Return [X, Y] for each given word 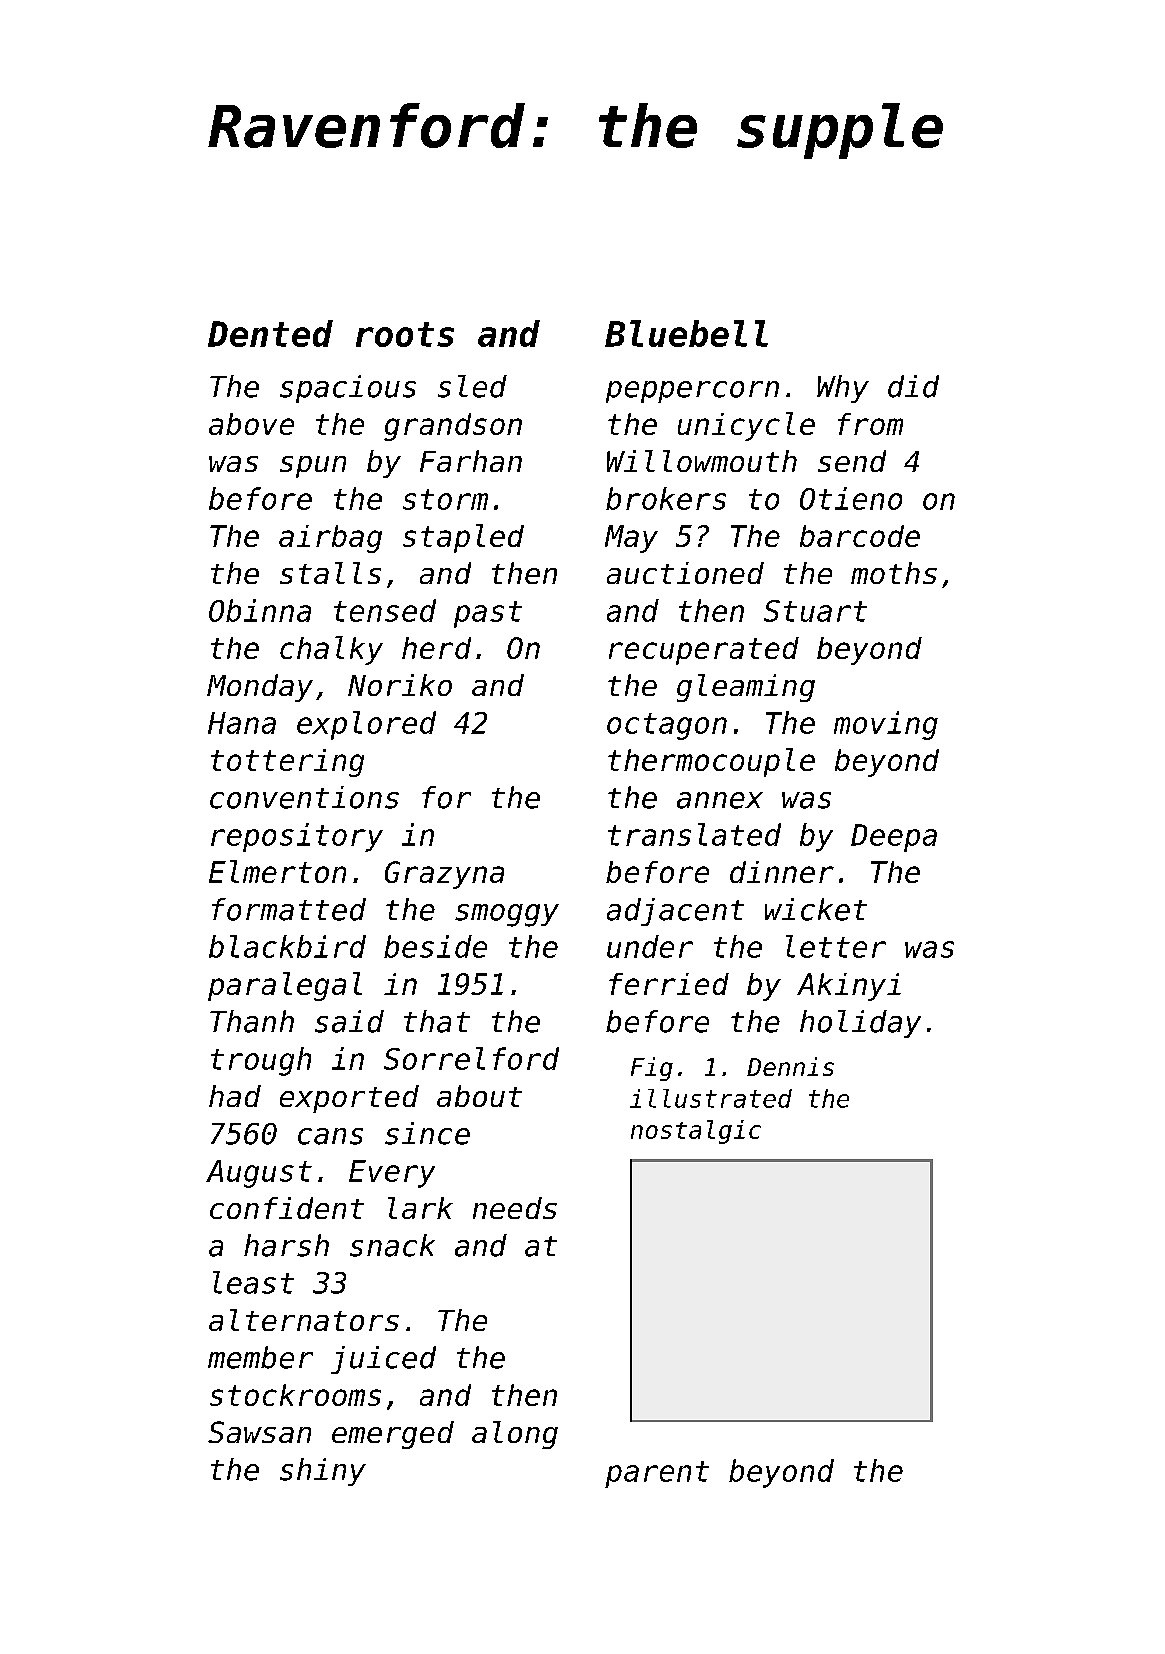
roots [405, 334]
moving [886, 725]
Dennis [790, 1066]
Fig [652, 1069]
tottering [287, 763]
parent [657, 1474]
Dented [270, 333]
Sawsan [259, 1432]
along [515, 1435]
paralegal [285, 986]
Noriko [400, 685]
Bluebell [686, 333]
